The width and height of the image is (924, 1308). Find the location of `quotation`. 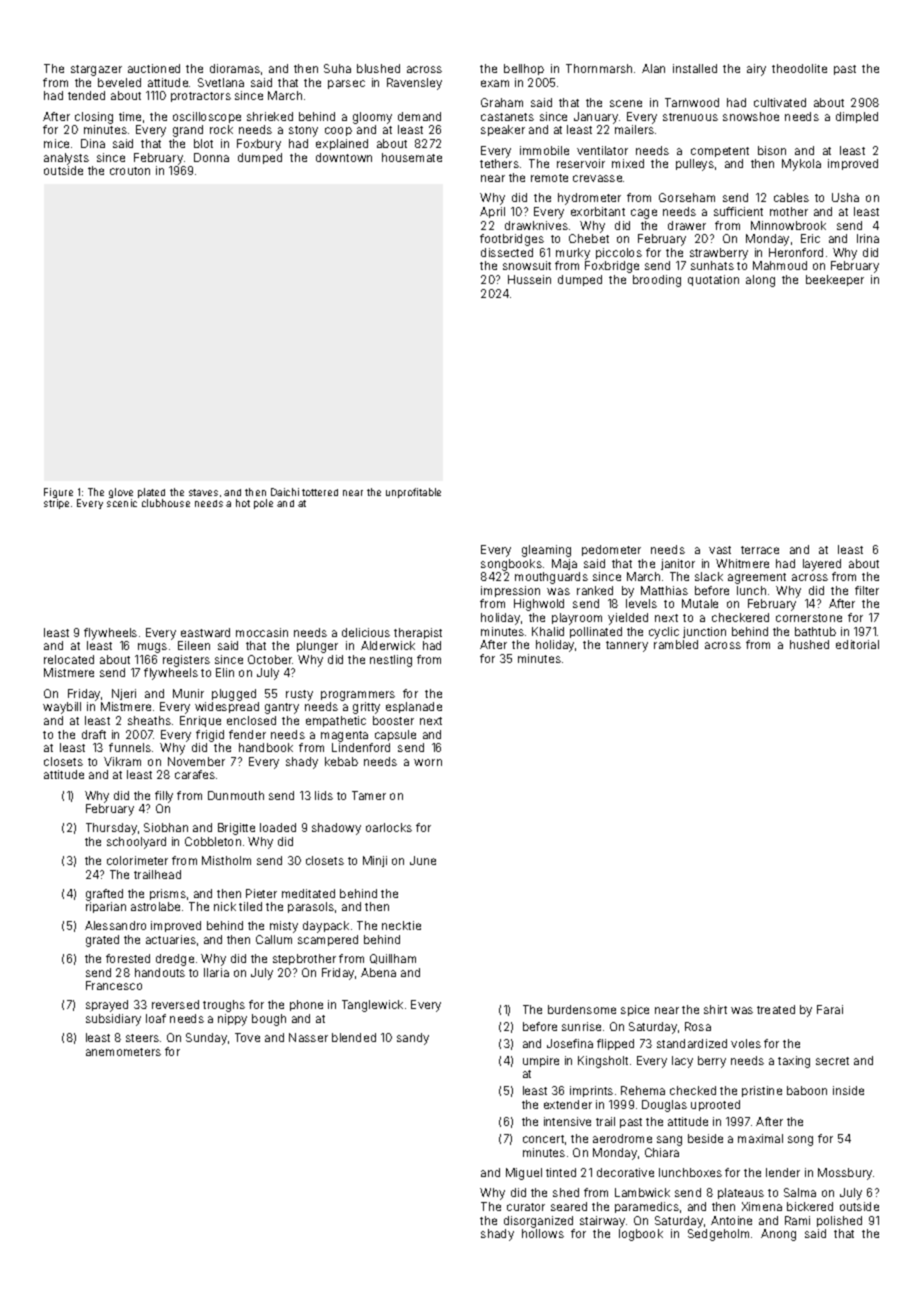

quotation is located at coordinates (713, 280).
